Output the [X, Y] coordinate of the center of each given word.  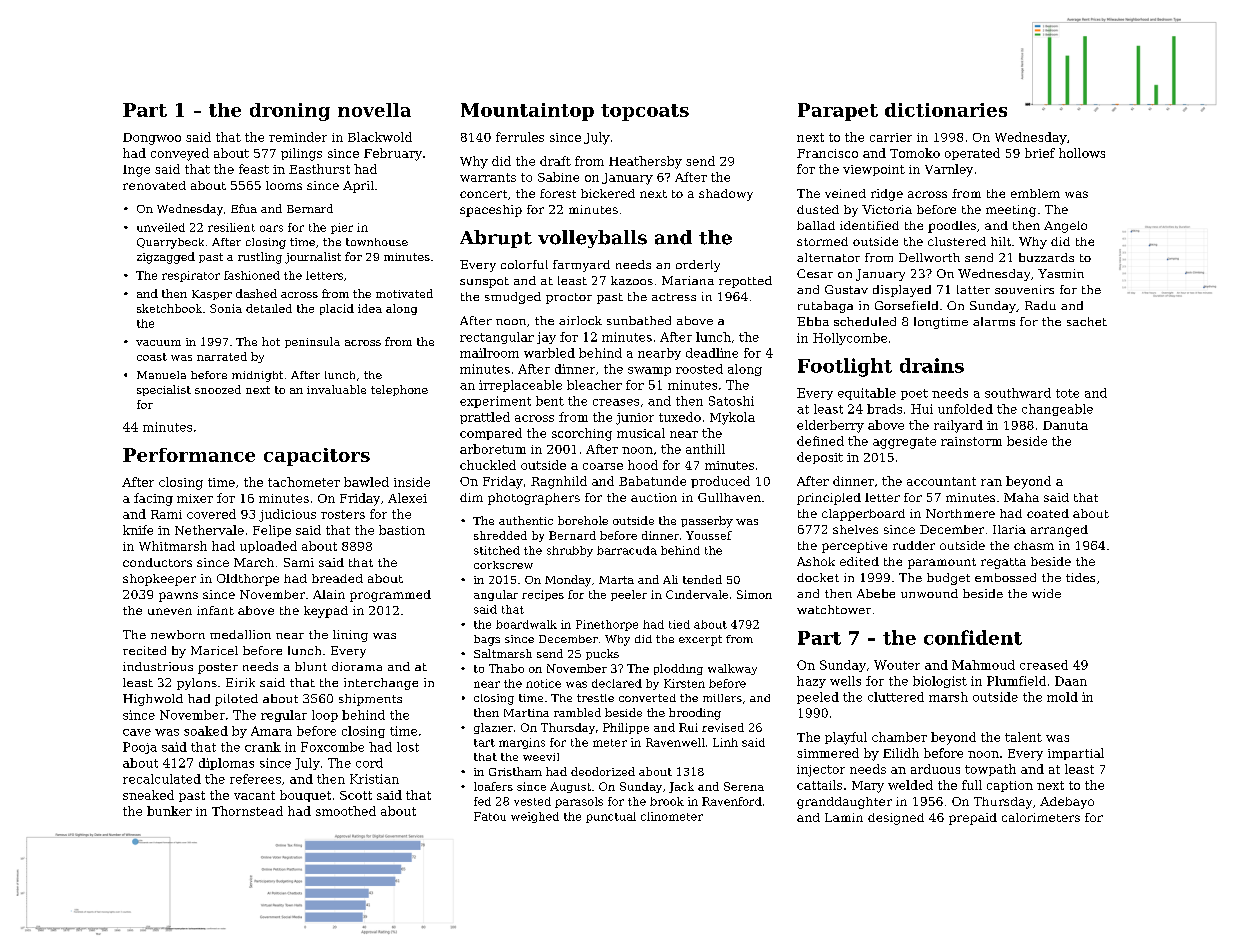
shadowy [726, 195]
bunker [169, 811]
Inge [136, 171]
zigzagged [166, 258]
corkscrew [503, 565]
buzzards [1046, 257]
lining [350, 636]
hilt [1001, 241]
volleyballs [592, 239]
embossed [1005, 577]
